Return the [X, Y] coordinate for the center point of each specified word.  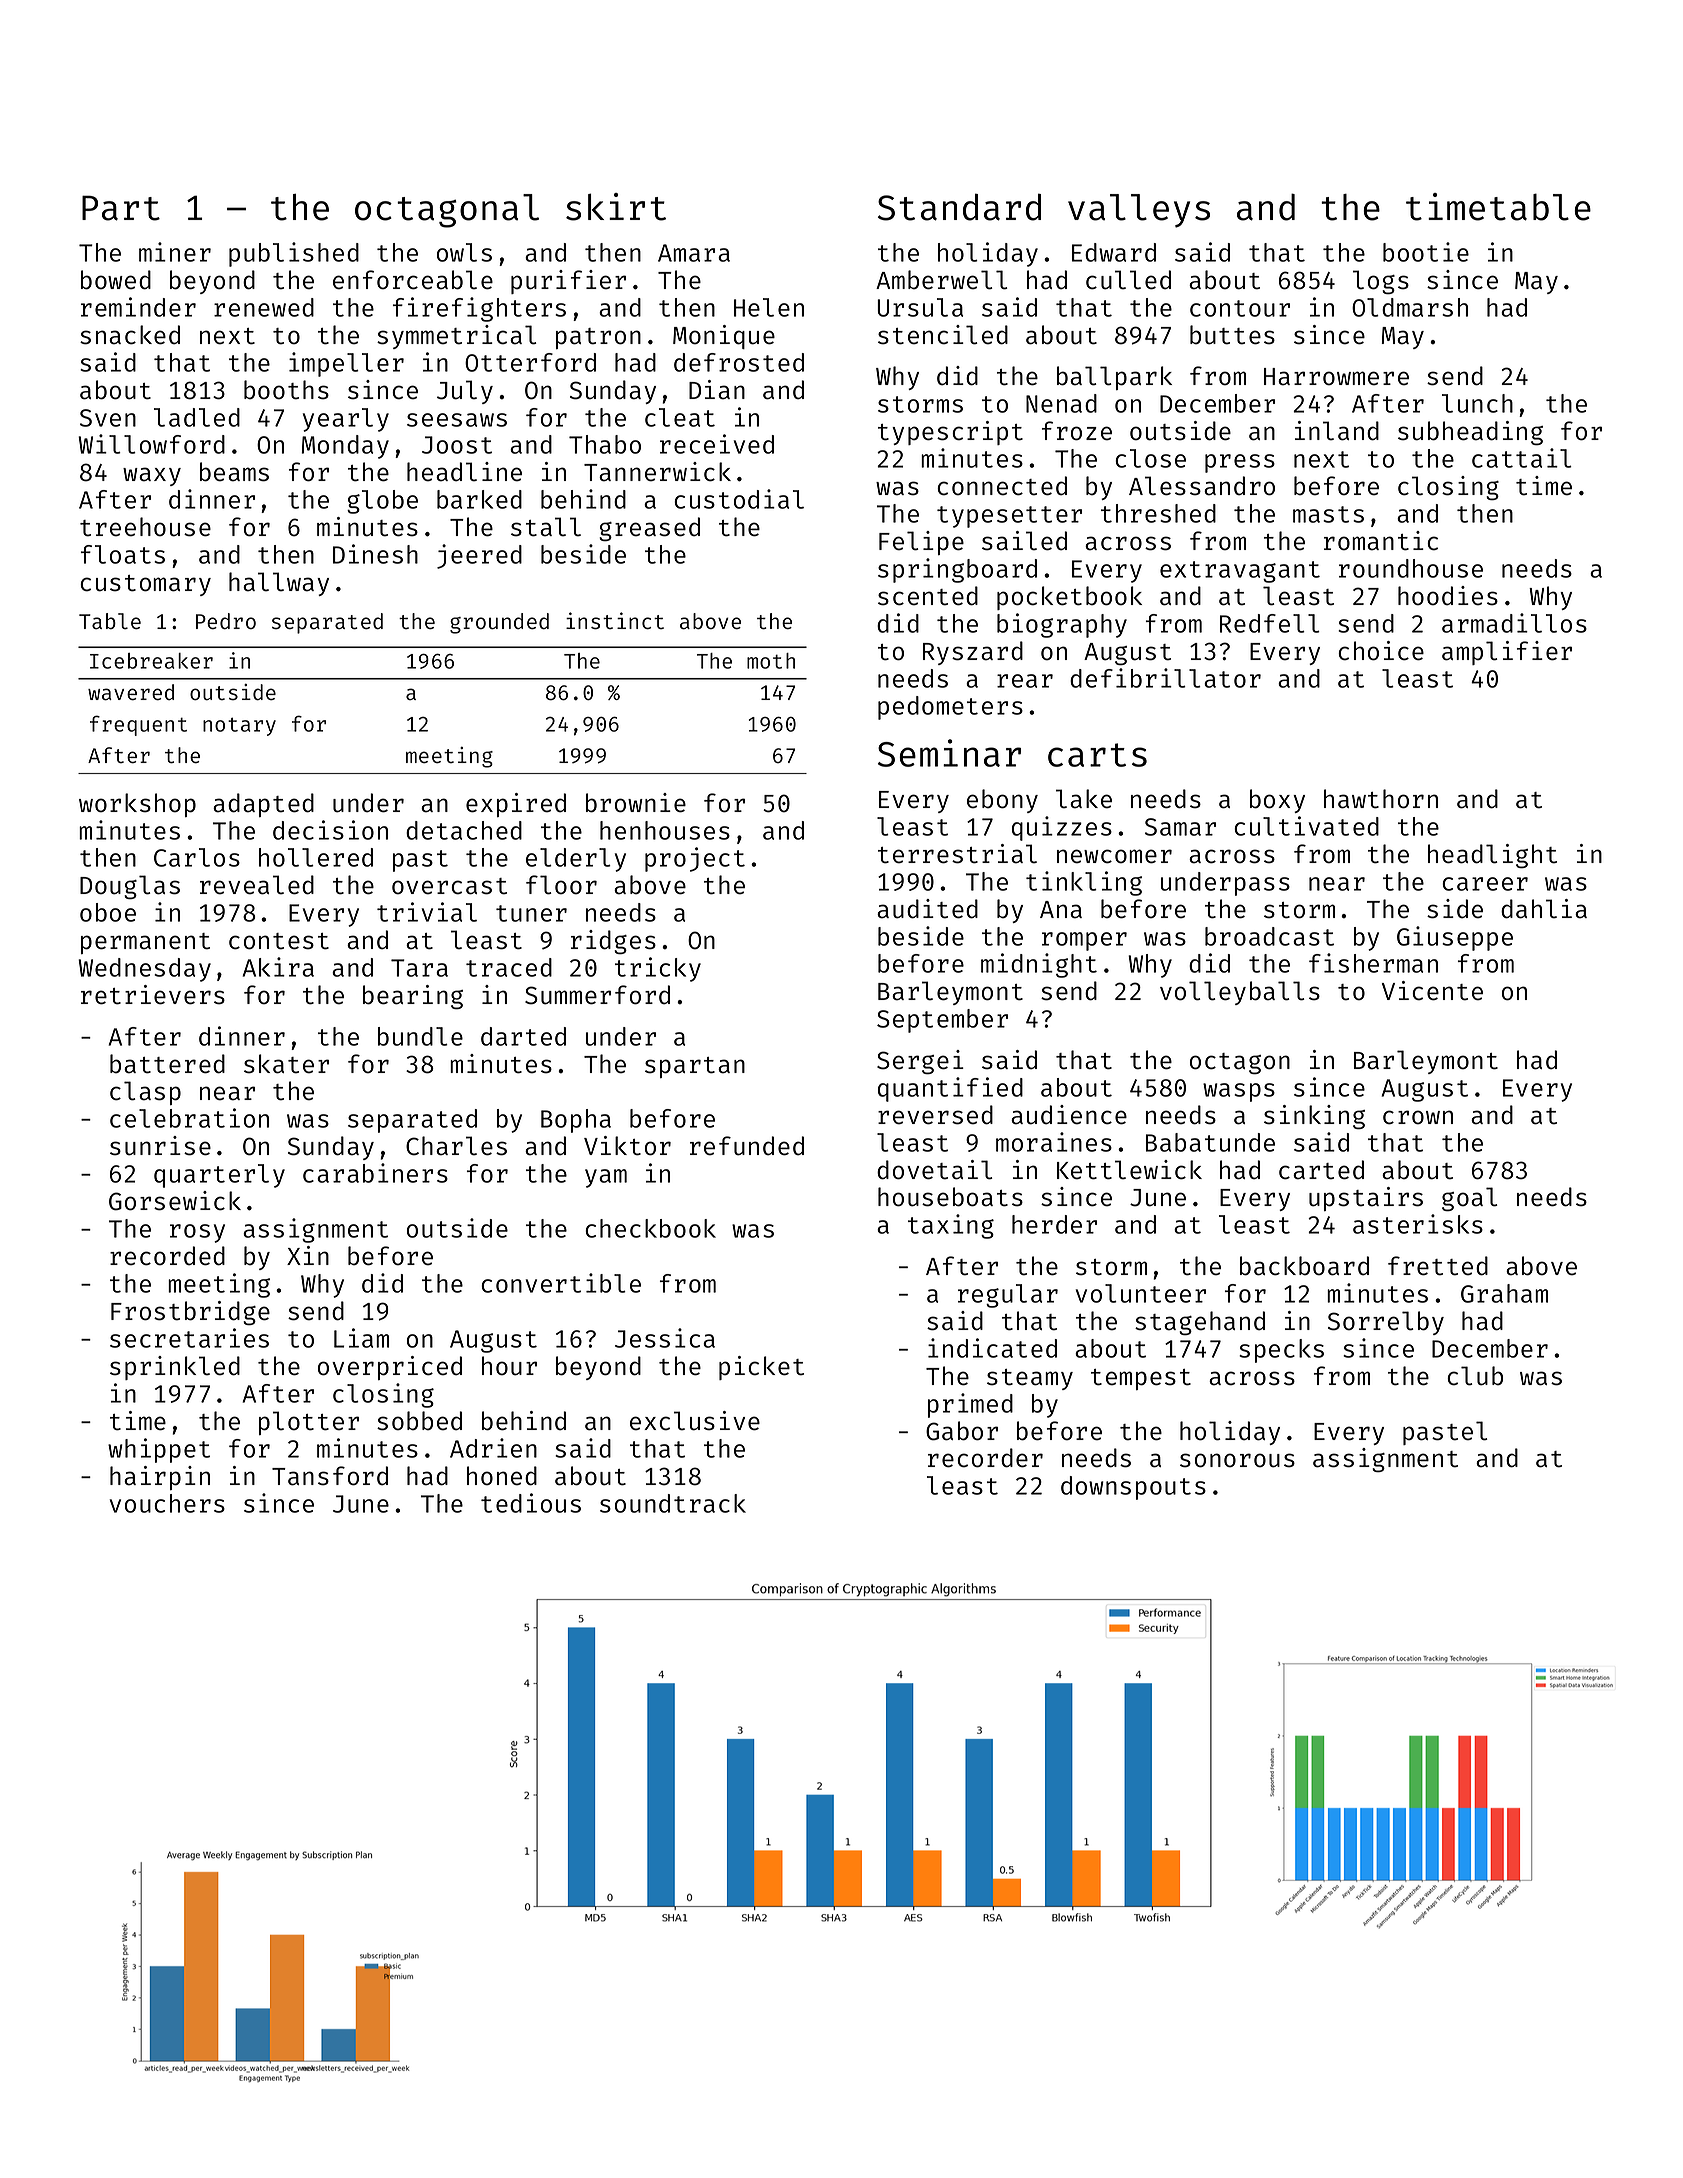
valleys [1139, 211]
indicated [992, 1348]
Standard [959, 207]
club [1475, 1376]
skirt [616, 207]
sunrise [160, 1146]
